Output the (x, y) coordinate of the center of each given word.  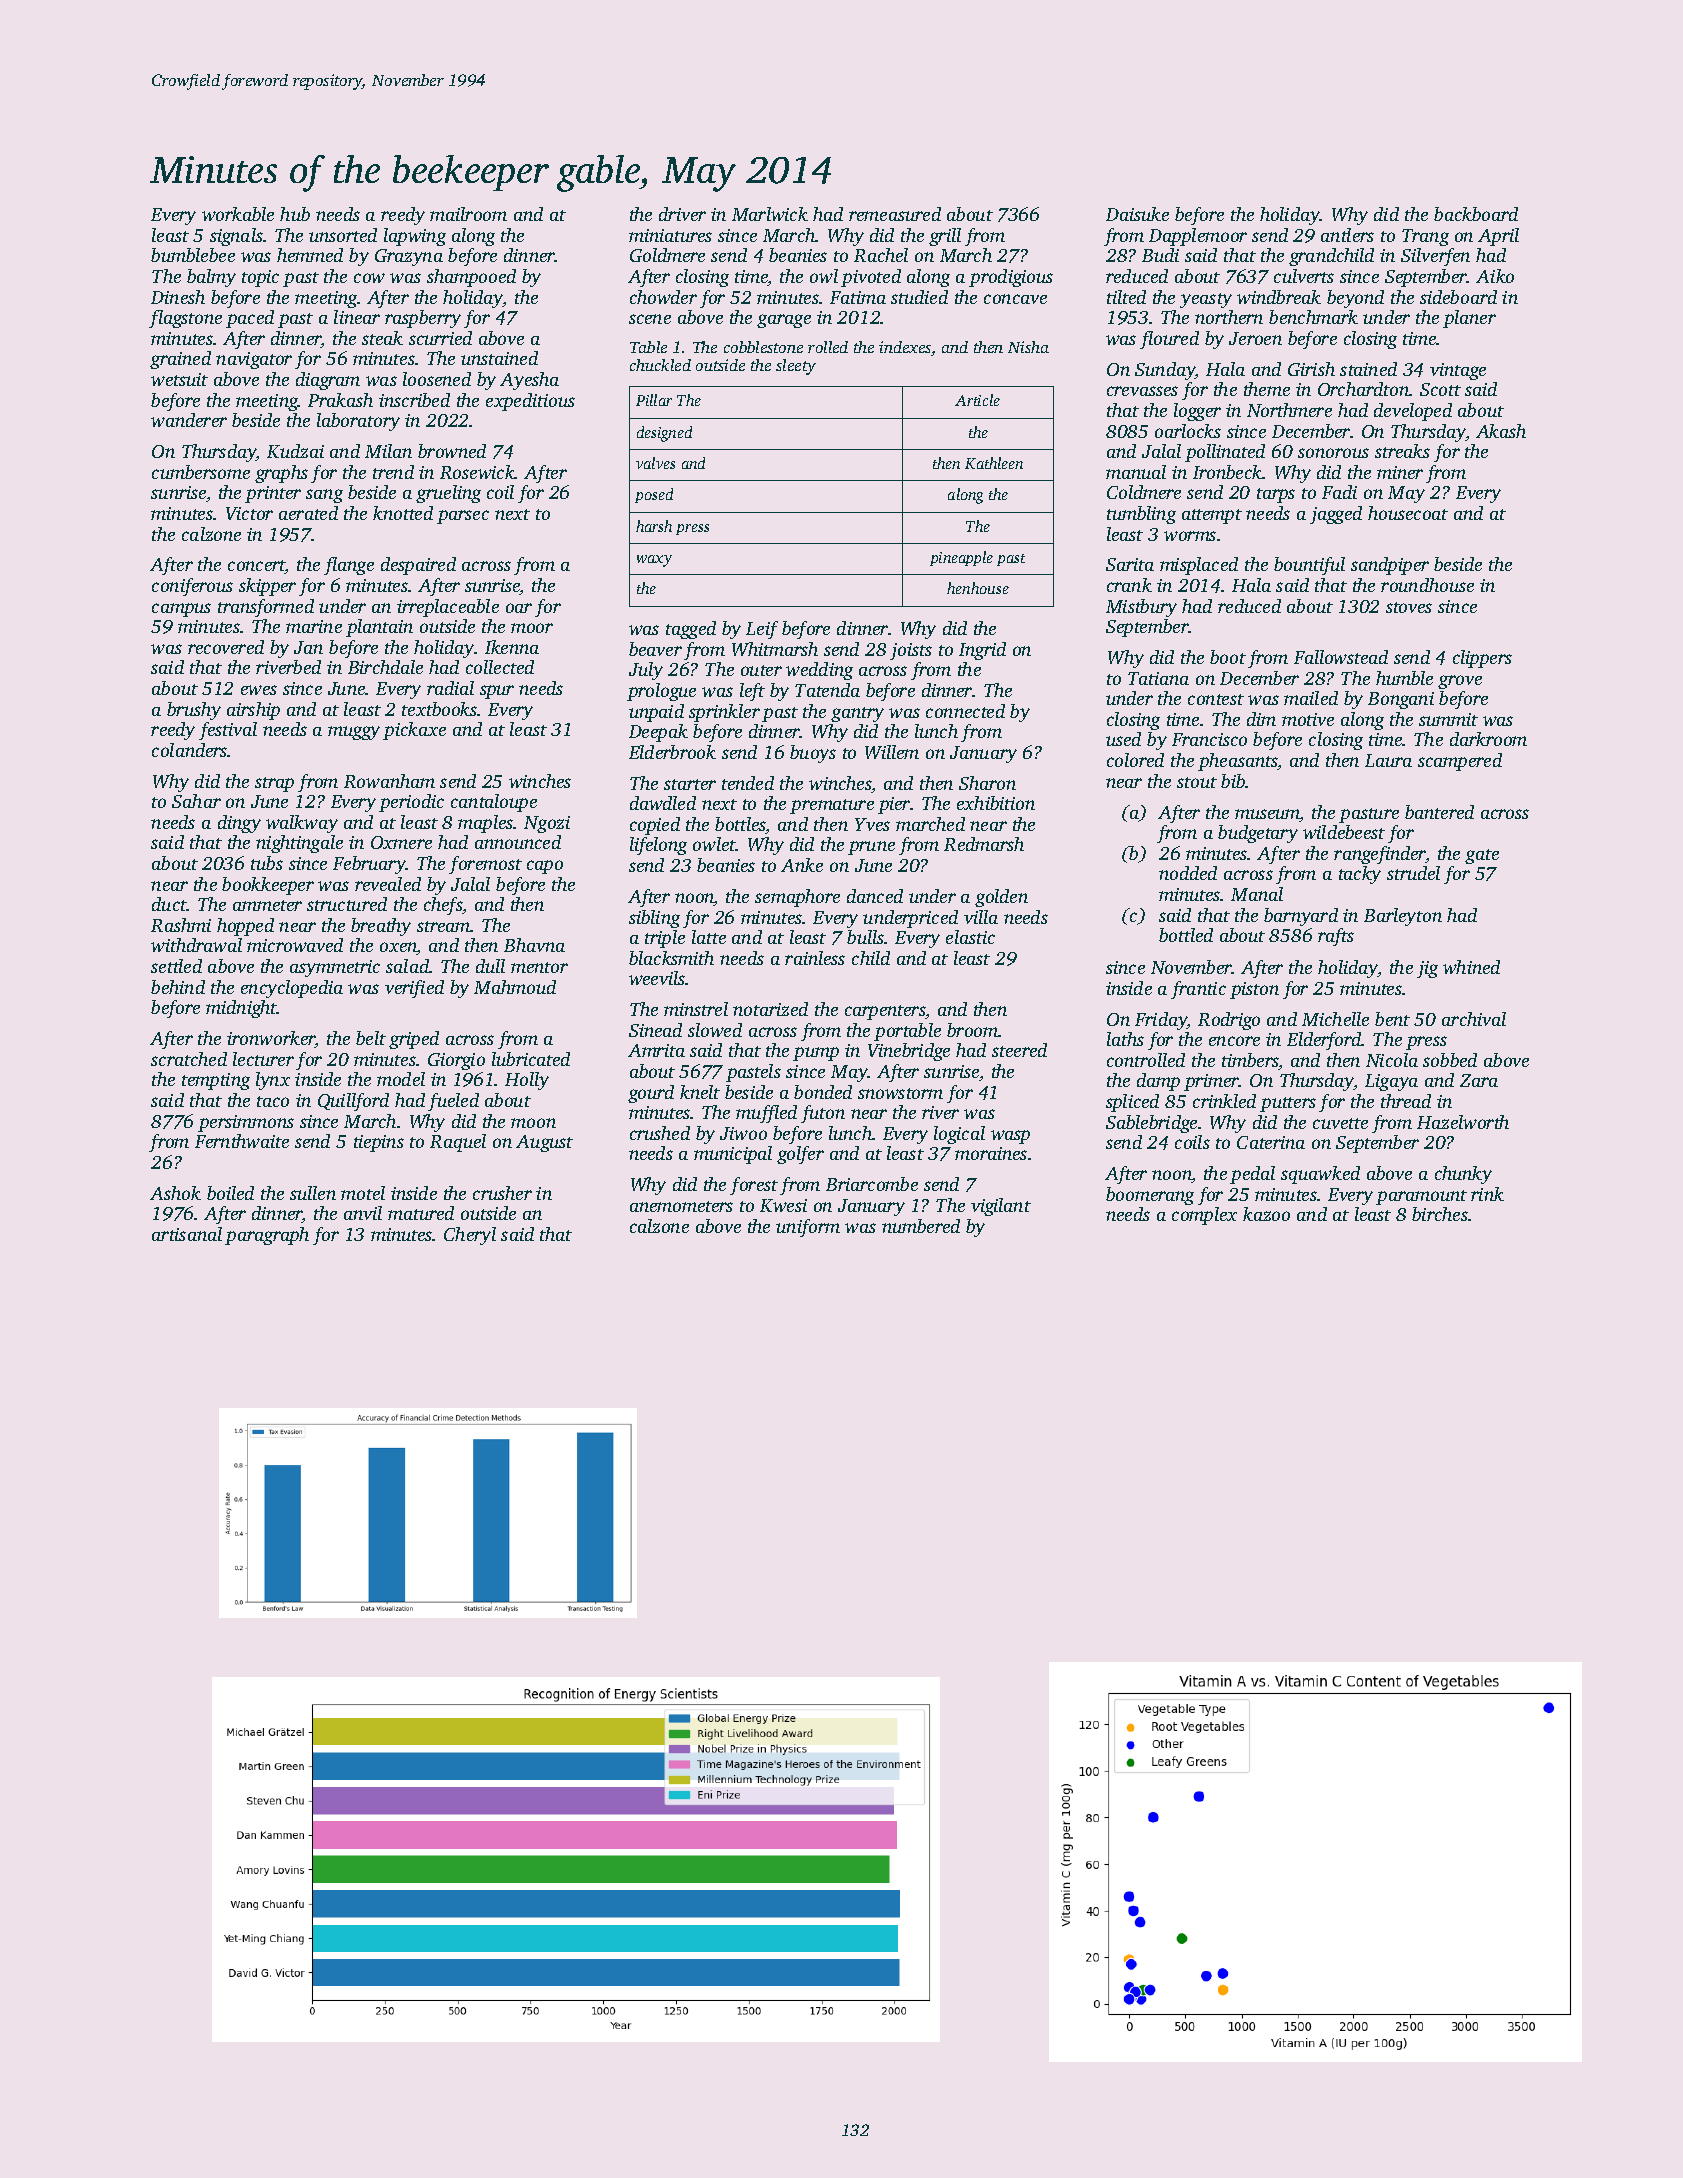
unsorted (343, 235)
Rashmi (181, 925)
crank (1129, 585)
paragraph (267, 1236)
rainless (815, 958)
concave (1015, 299)
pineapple (961, 558)
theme (1267, 389)
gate (1482, 856)
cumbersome (201, 472)
